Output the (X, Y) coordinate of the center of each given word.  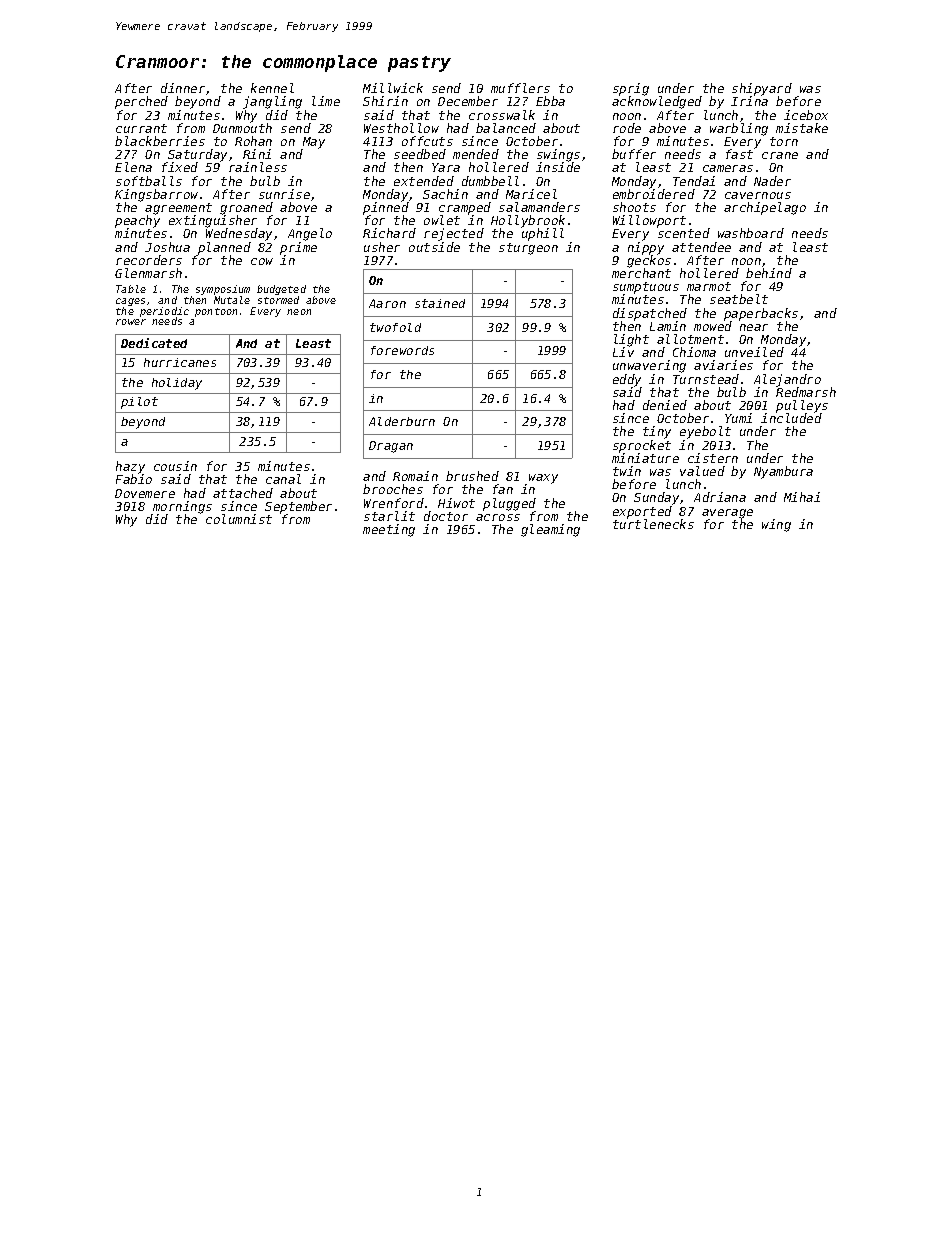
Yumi (738, 418)
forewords (402, 350)
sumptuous (646, 288)
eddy (627, 380)
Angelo (310, 234)
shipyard (762, 89)
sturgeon (528, 249)
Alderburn (402, 421)
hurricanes (180, 362)
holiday (177, 384)
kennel (272, 88)
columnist (239, 519)
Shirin (385, 101)
